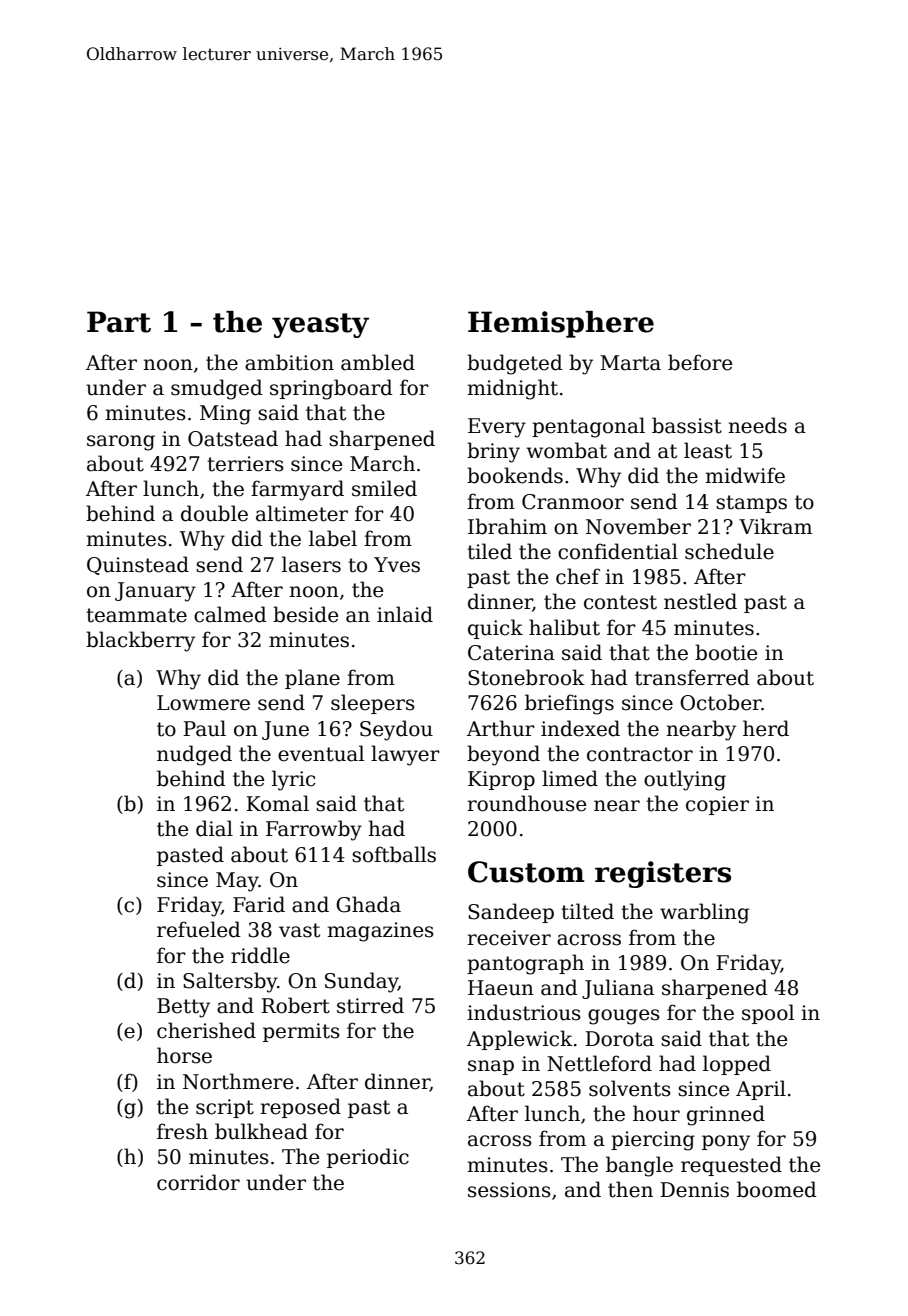 The height and width of the page is (1316, 908). Describe the element at coordinates (321, 753) in the page. I see `eventual` at that location.
